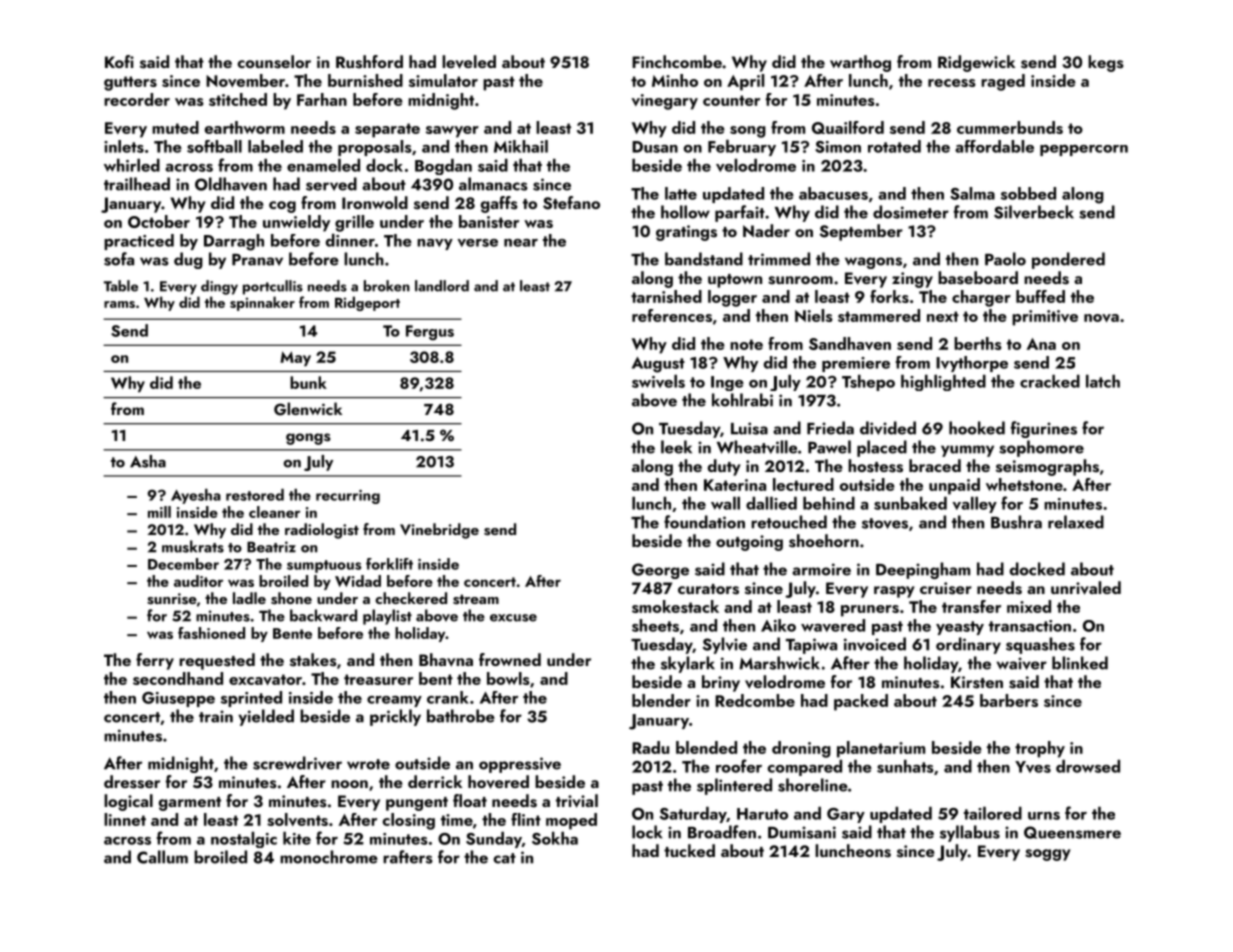 The height and width of the document is (952, 1233). What do you see at coordinates (119, 61) in the document?
I see `Kofi` at bounding box center [119, 61].
